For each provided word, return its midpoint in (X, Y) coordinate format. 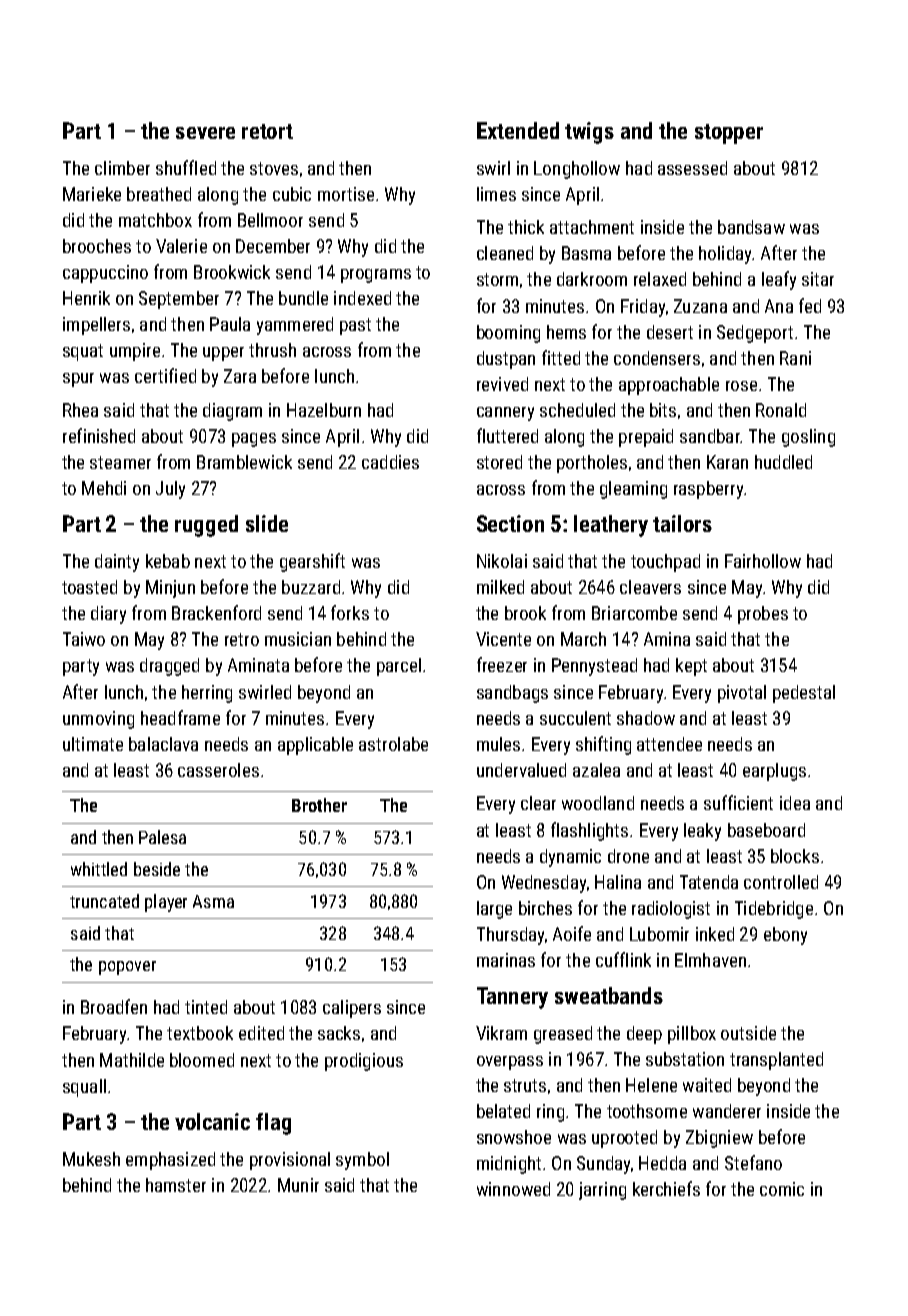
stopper (729, 134)
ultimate (93, 744)
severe (205, 133)
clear (538, 803)
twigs (589, 133)
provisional (290, 1161)
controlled (781, 882)
